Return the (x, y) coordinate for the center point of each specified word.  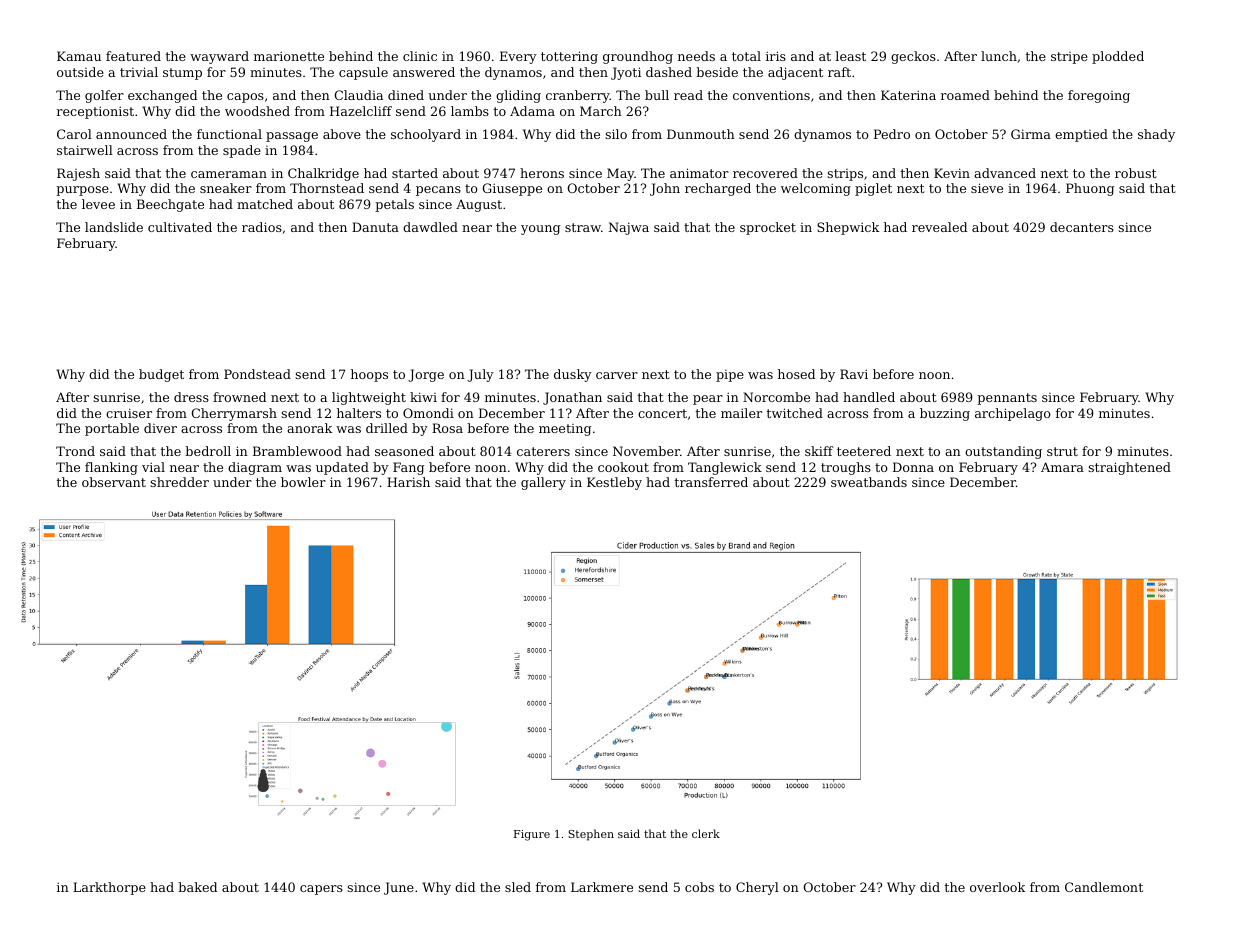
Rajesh (78, 174)
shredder (179, 482)
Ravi (854, 374)
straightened (1129, 468)
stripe (1069, 58)
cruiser (129, 413)
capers (321, 890)
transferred (711, 482)
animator (699, 173)
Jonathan (572, 398)
